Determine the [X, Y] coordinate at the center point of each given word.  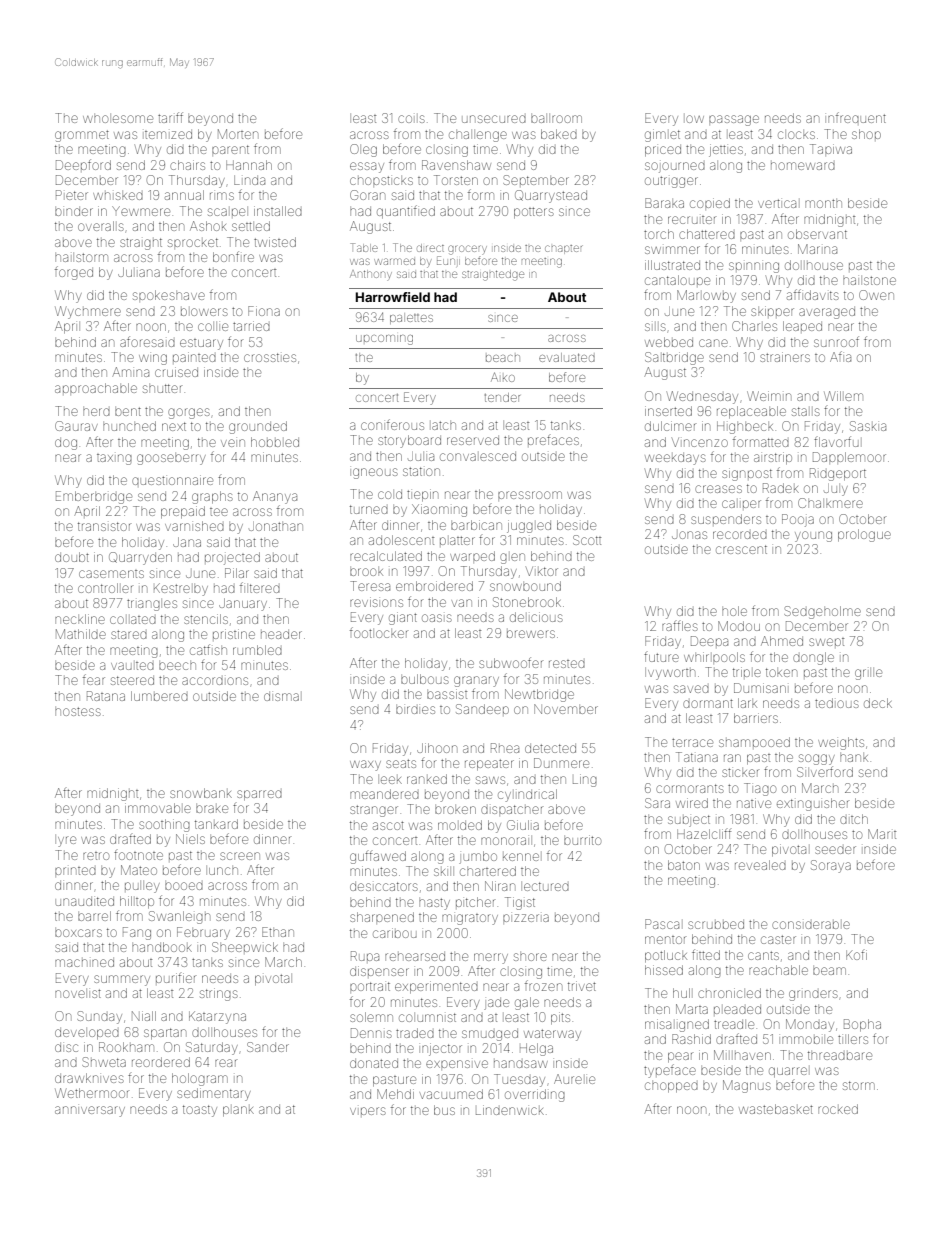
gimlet [662, 135]
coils [411, 119]
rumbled [257, 650]
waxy [365, 765]
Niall [144, 1016]
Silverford [825, 771]
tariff [170, 117]
